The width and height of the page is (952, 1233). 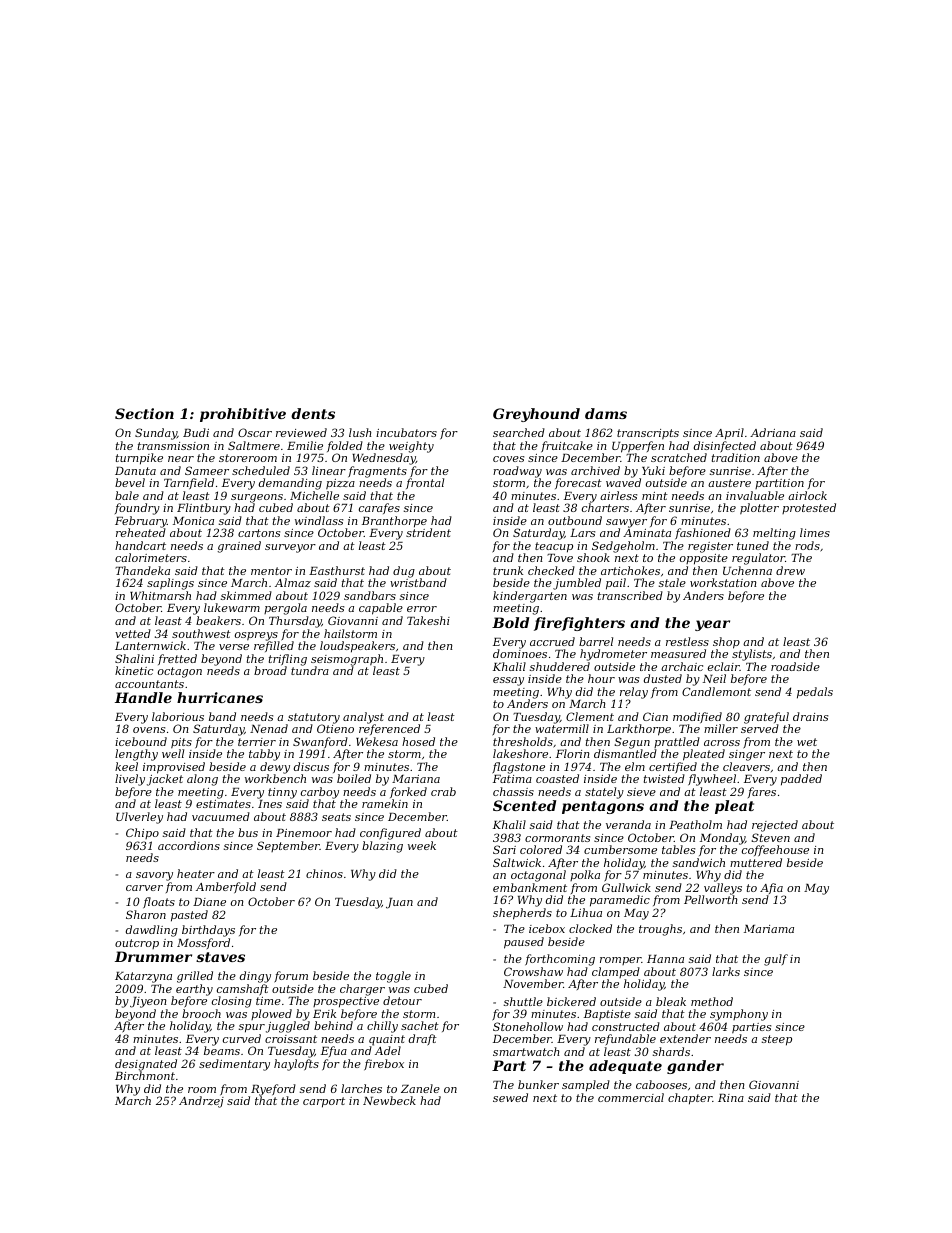 What do you see at coordinates (290, 484) in the page?
I see `demanding` at bounding box center [290, 484].
